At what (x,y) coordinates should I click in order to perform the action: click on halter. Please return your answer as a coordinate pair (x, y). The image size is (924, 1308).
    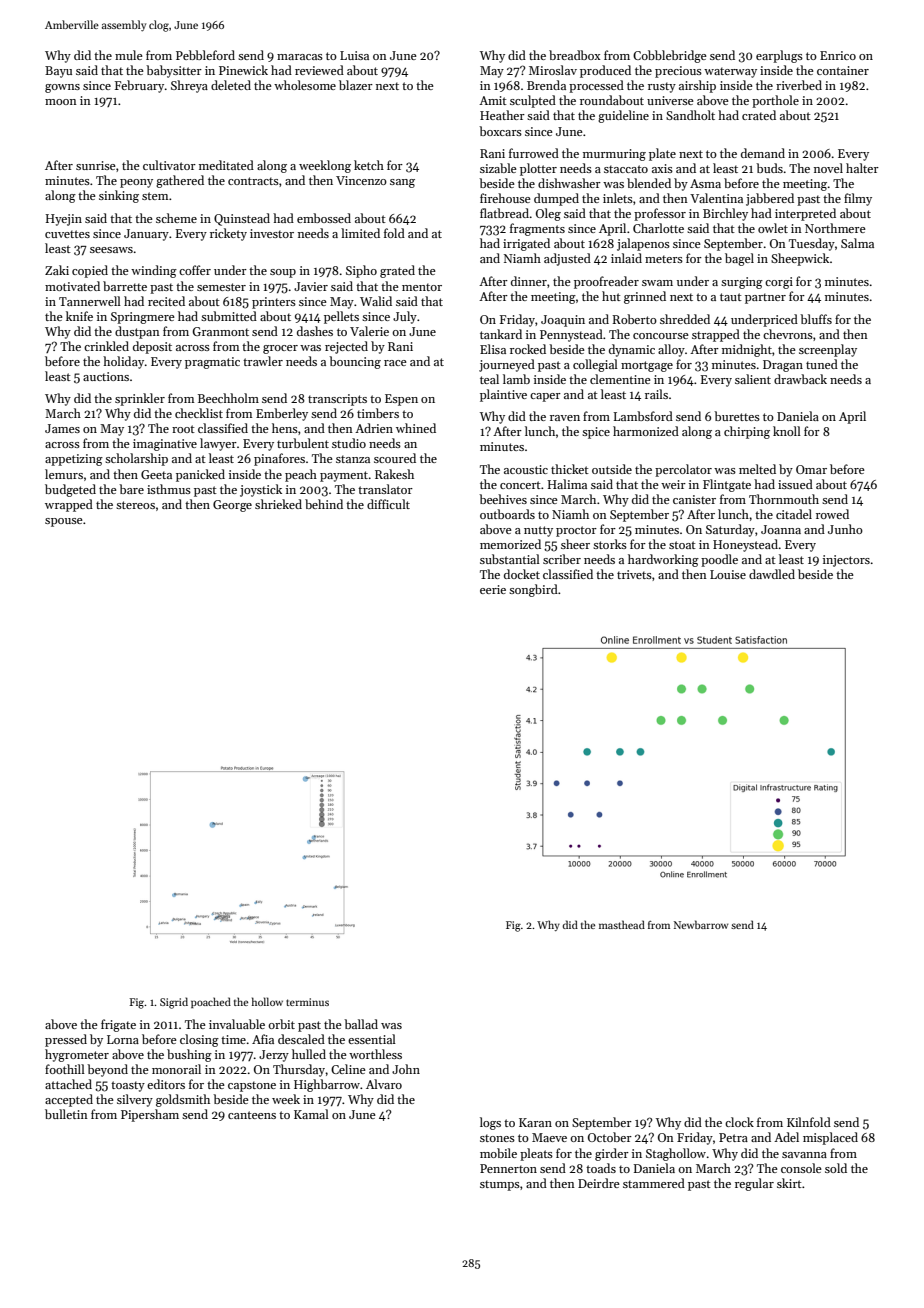
    Looking at the image, I should click on (862, 168).
